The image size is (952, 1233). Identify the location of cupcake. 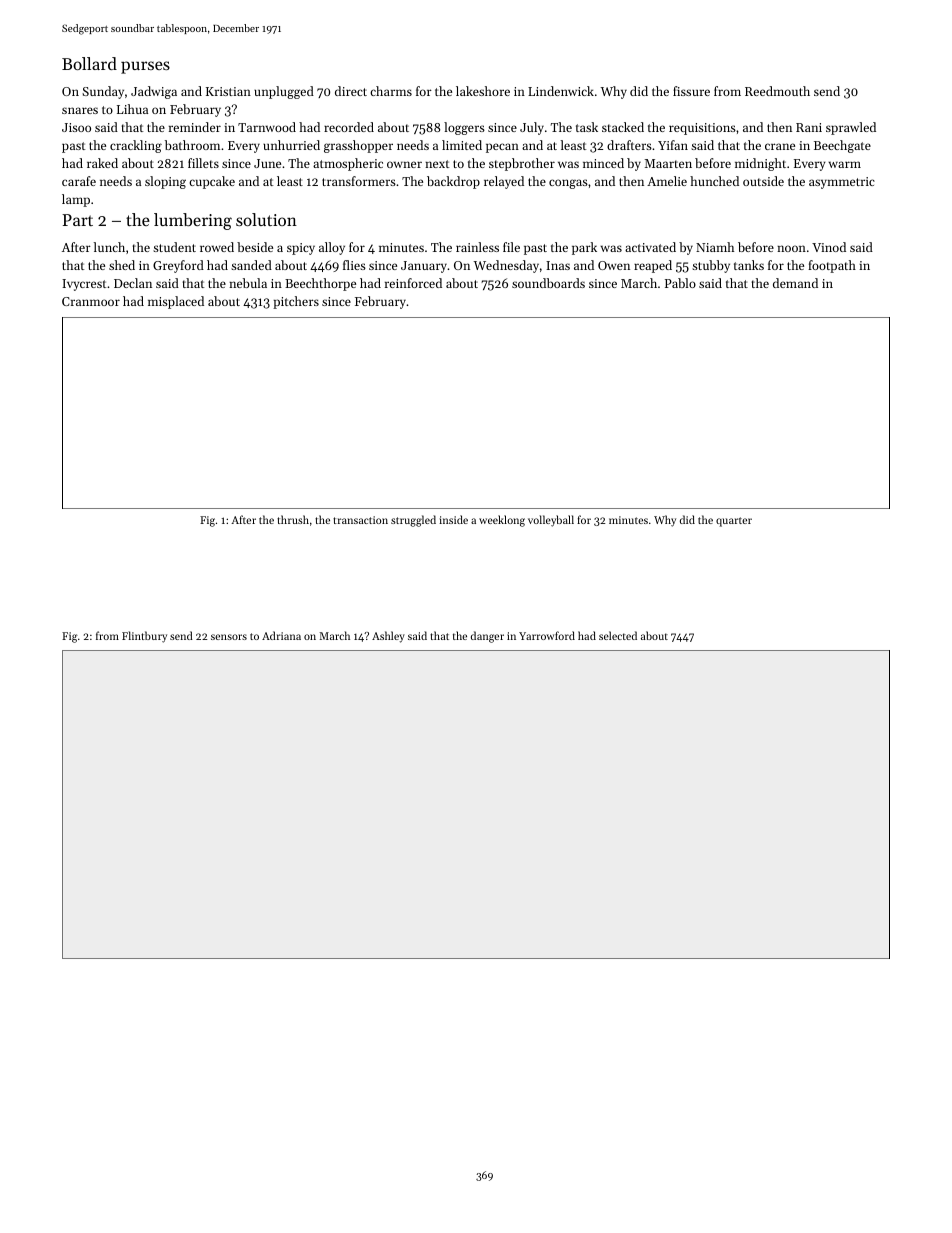
(212, 182).
